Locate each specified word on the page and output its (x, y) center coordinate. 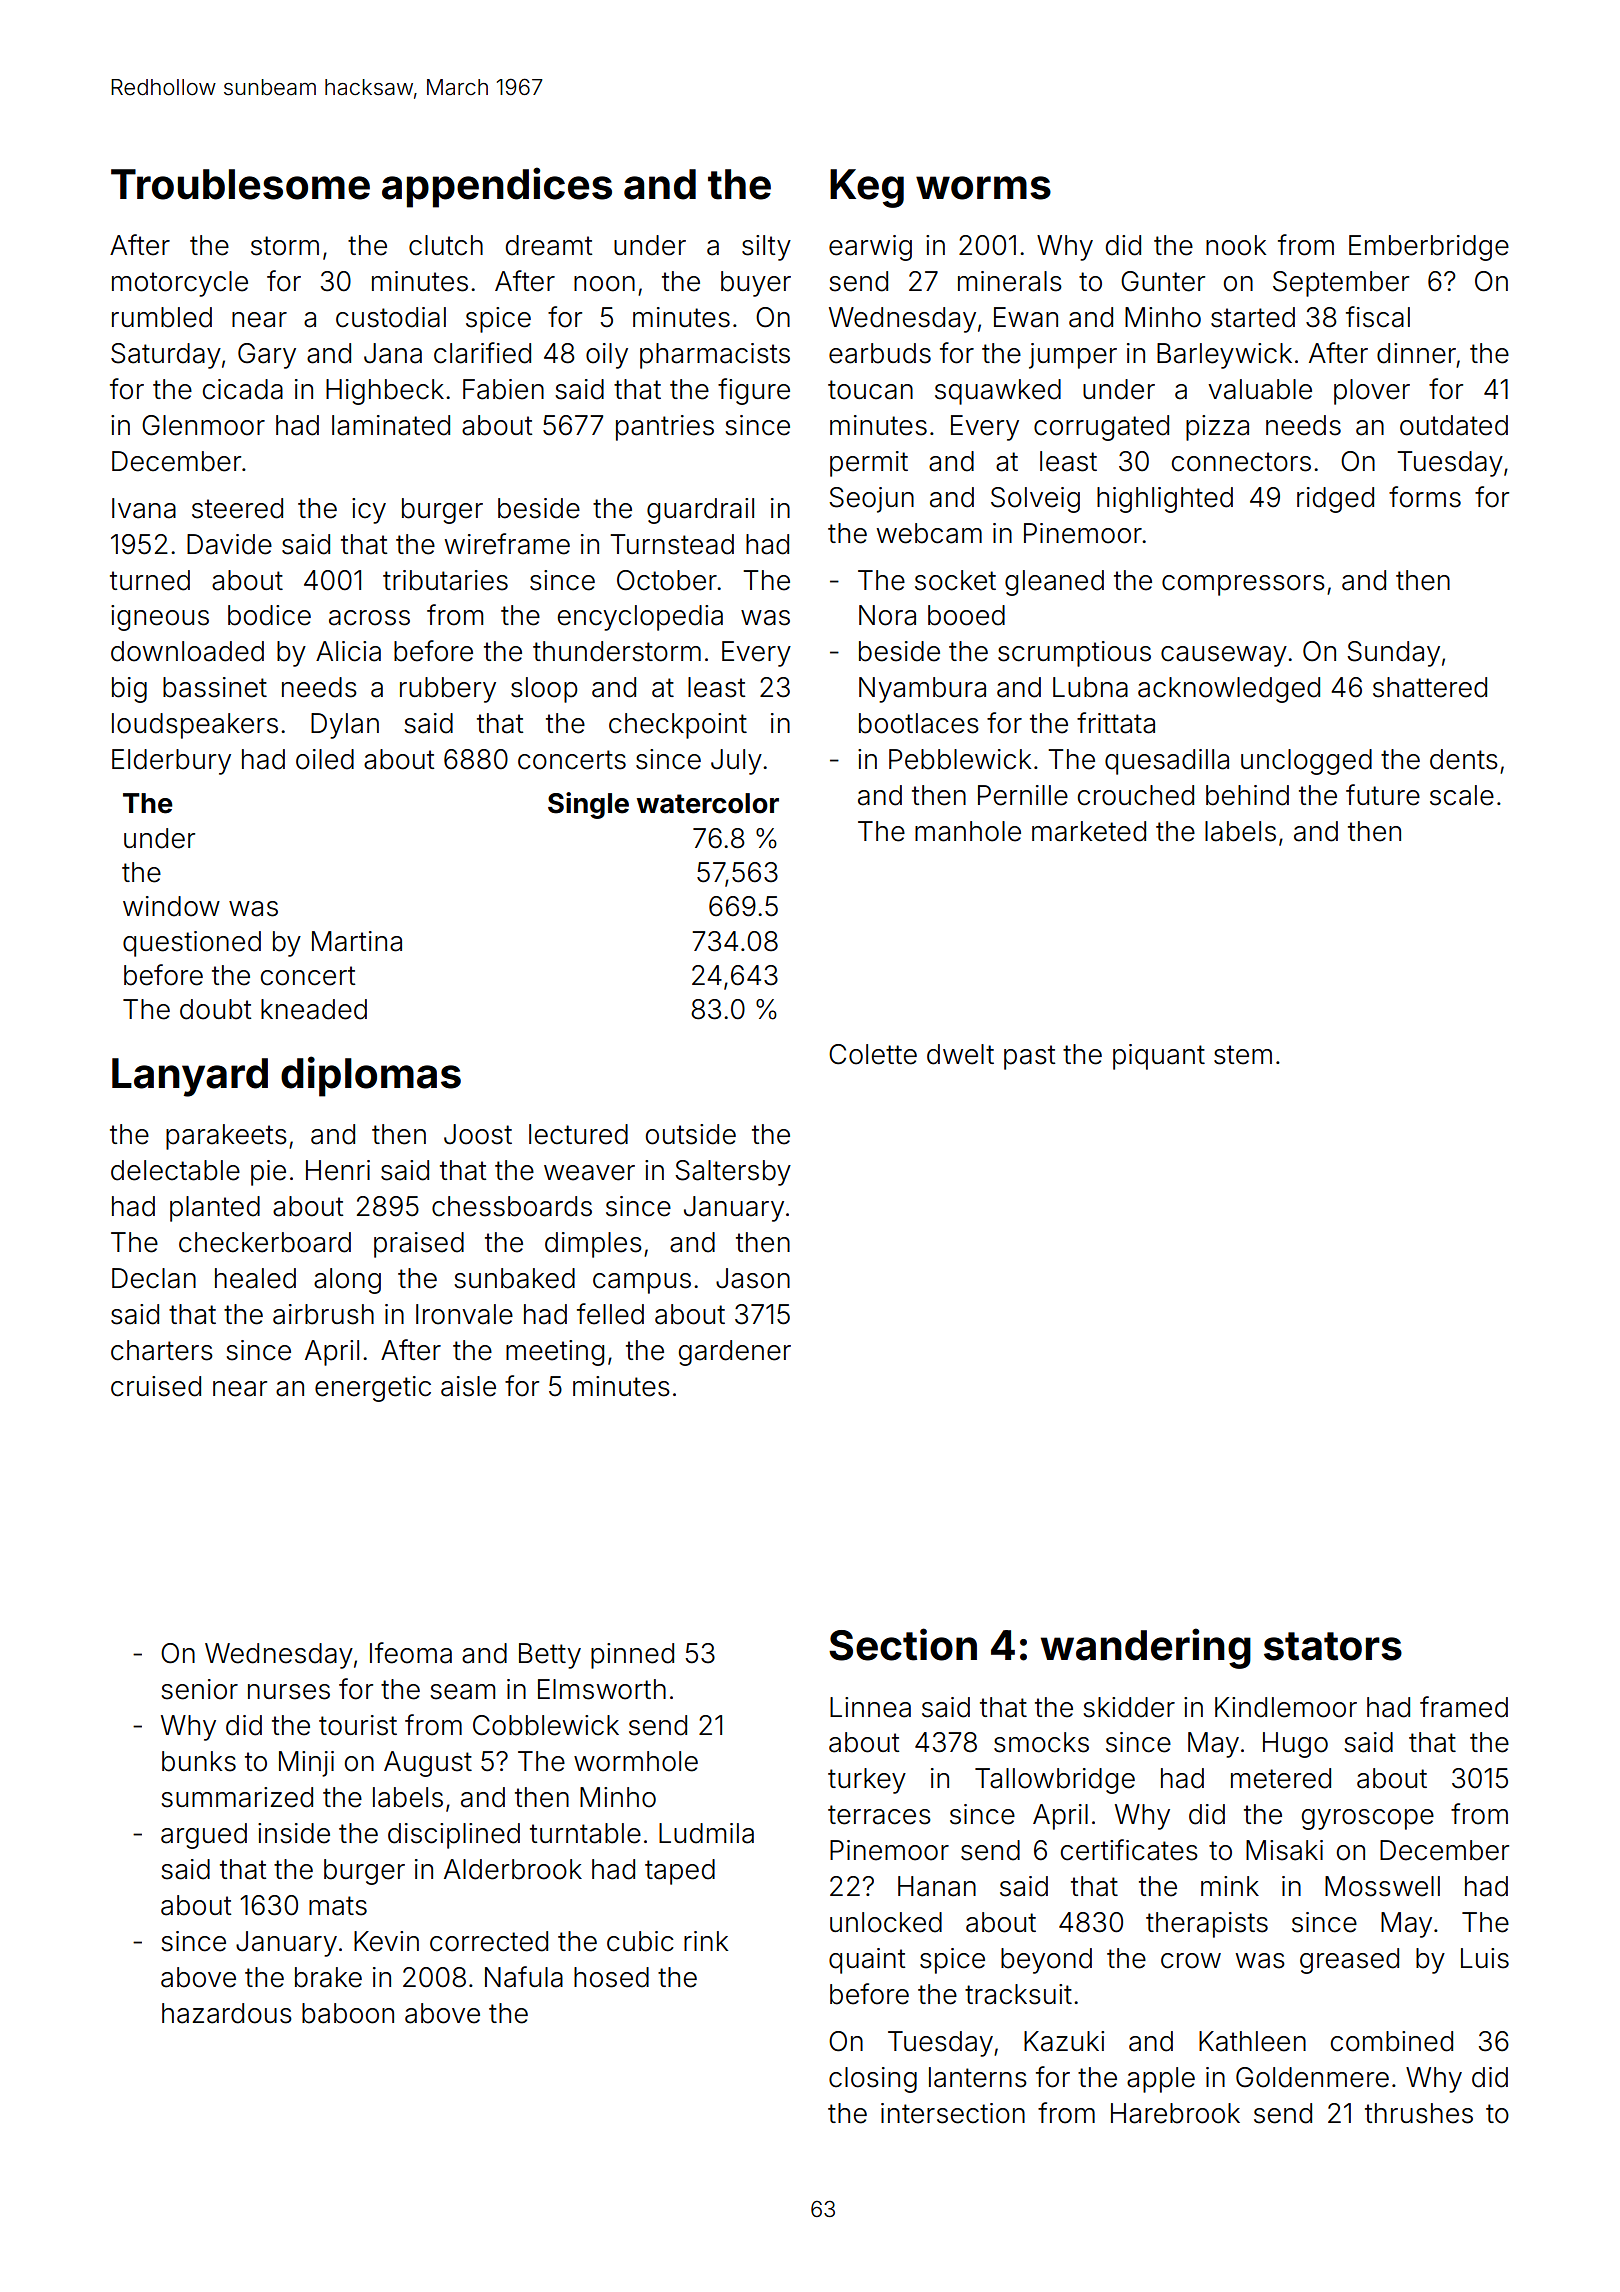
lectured (578, 1134)
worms (983, 188)
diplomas (371, 1076)
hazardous (227, 2013)
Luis (1485, 1958)
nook (1236, 245)
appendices (497, 187)
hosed (611, 1977)
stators (1333, 1646)
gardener (735, 1353)
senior (199, 1689)
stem (1243, 1055)
